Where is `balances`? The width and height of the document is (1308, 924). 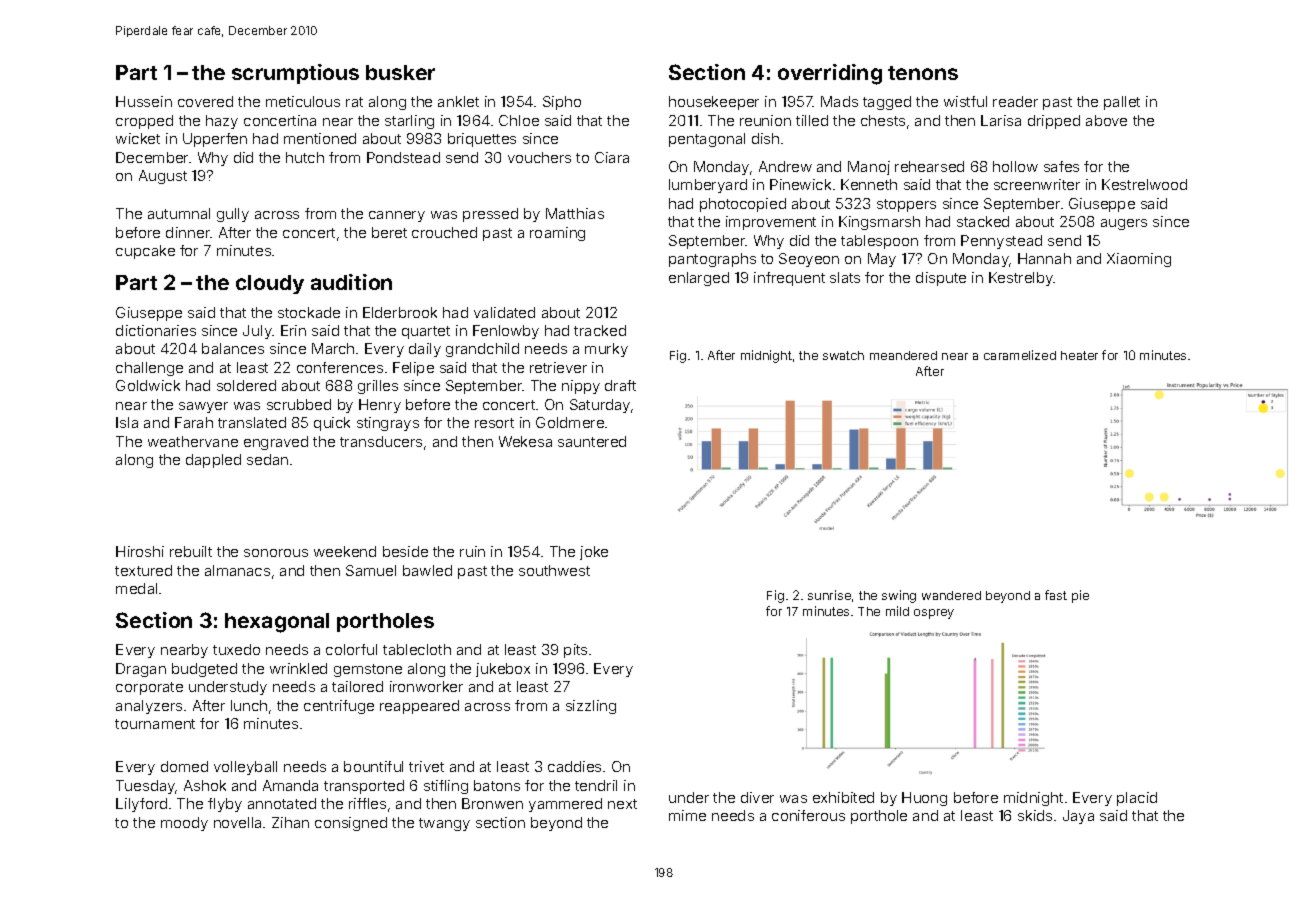 balances is located at coordinates (233, 348).
